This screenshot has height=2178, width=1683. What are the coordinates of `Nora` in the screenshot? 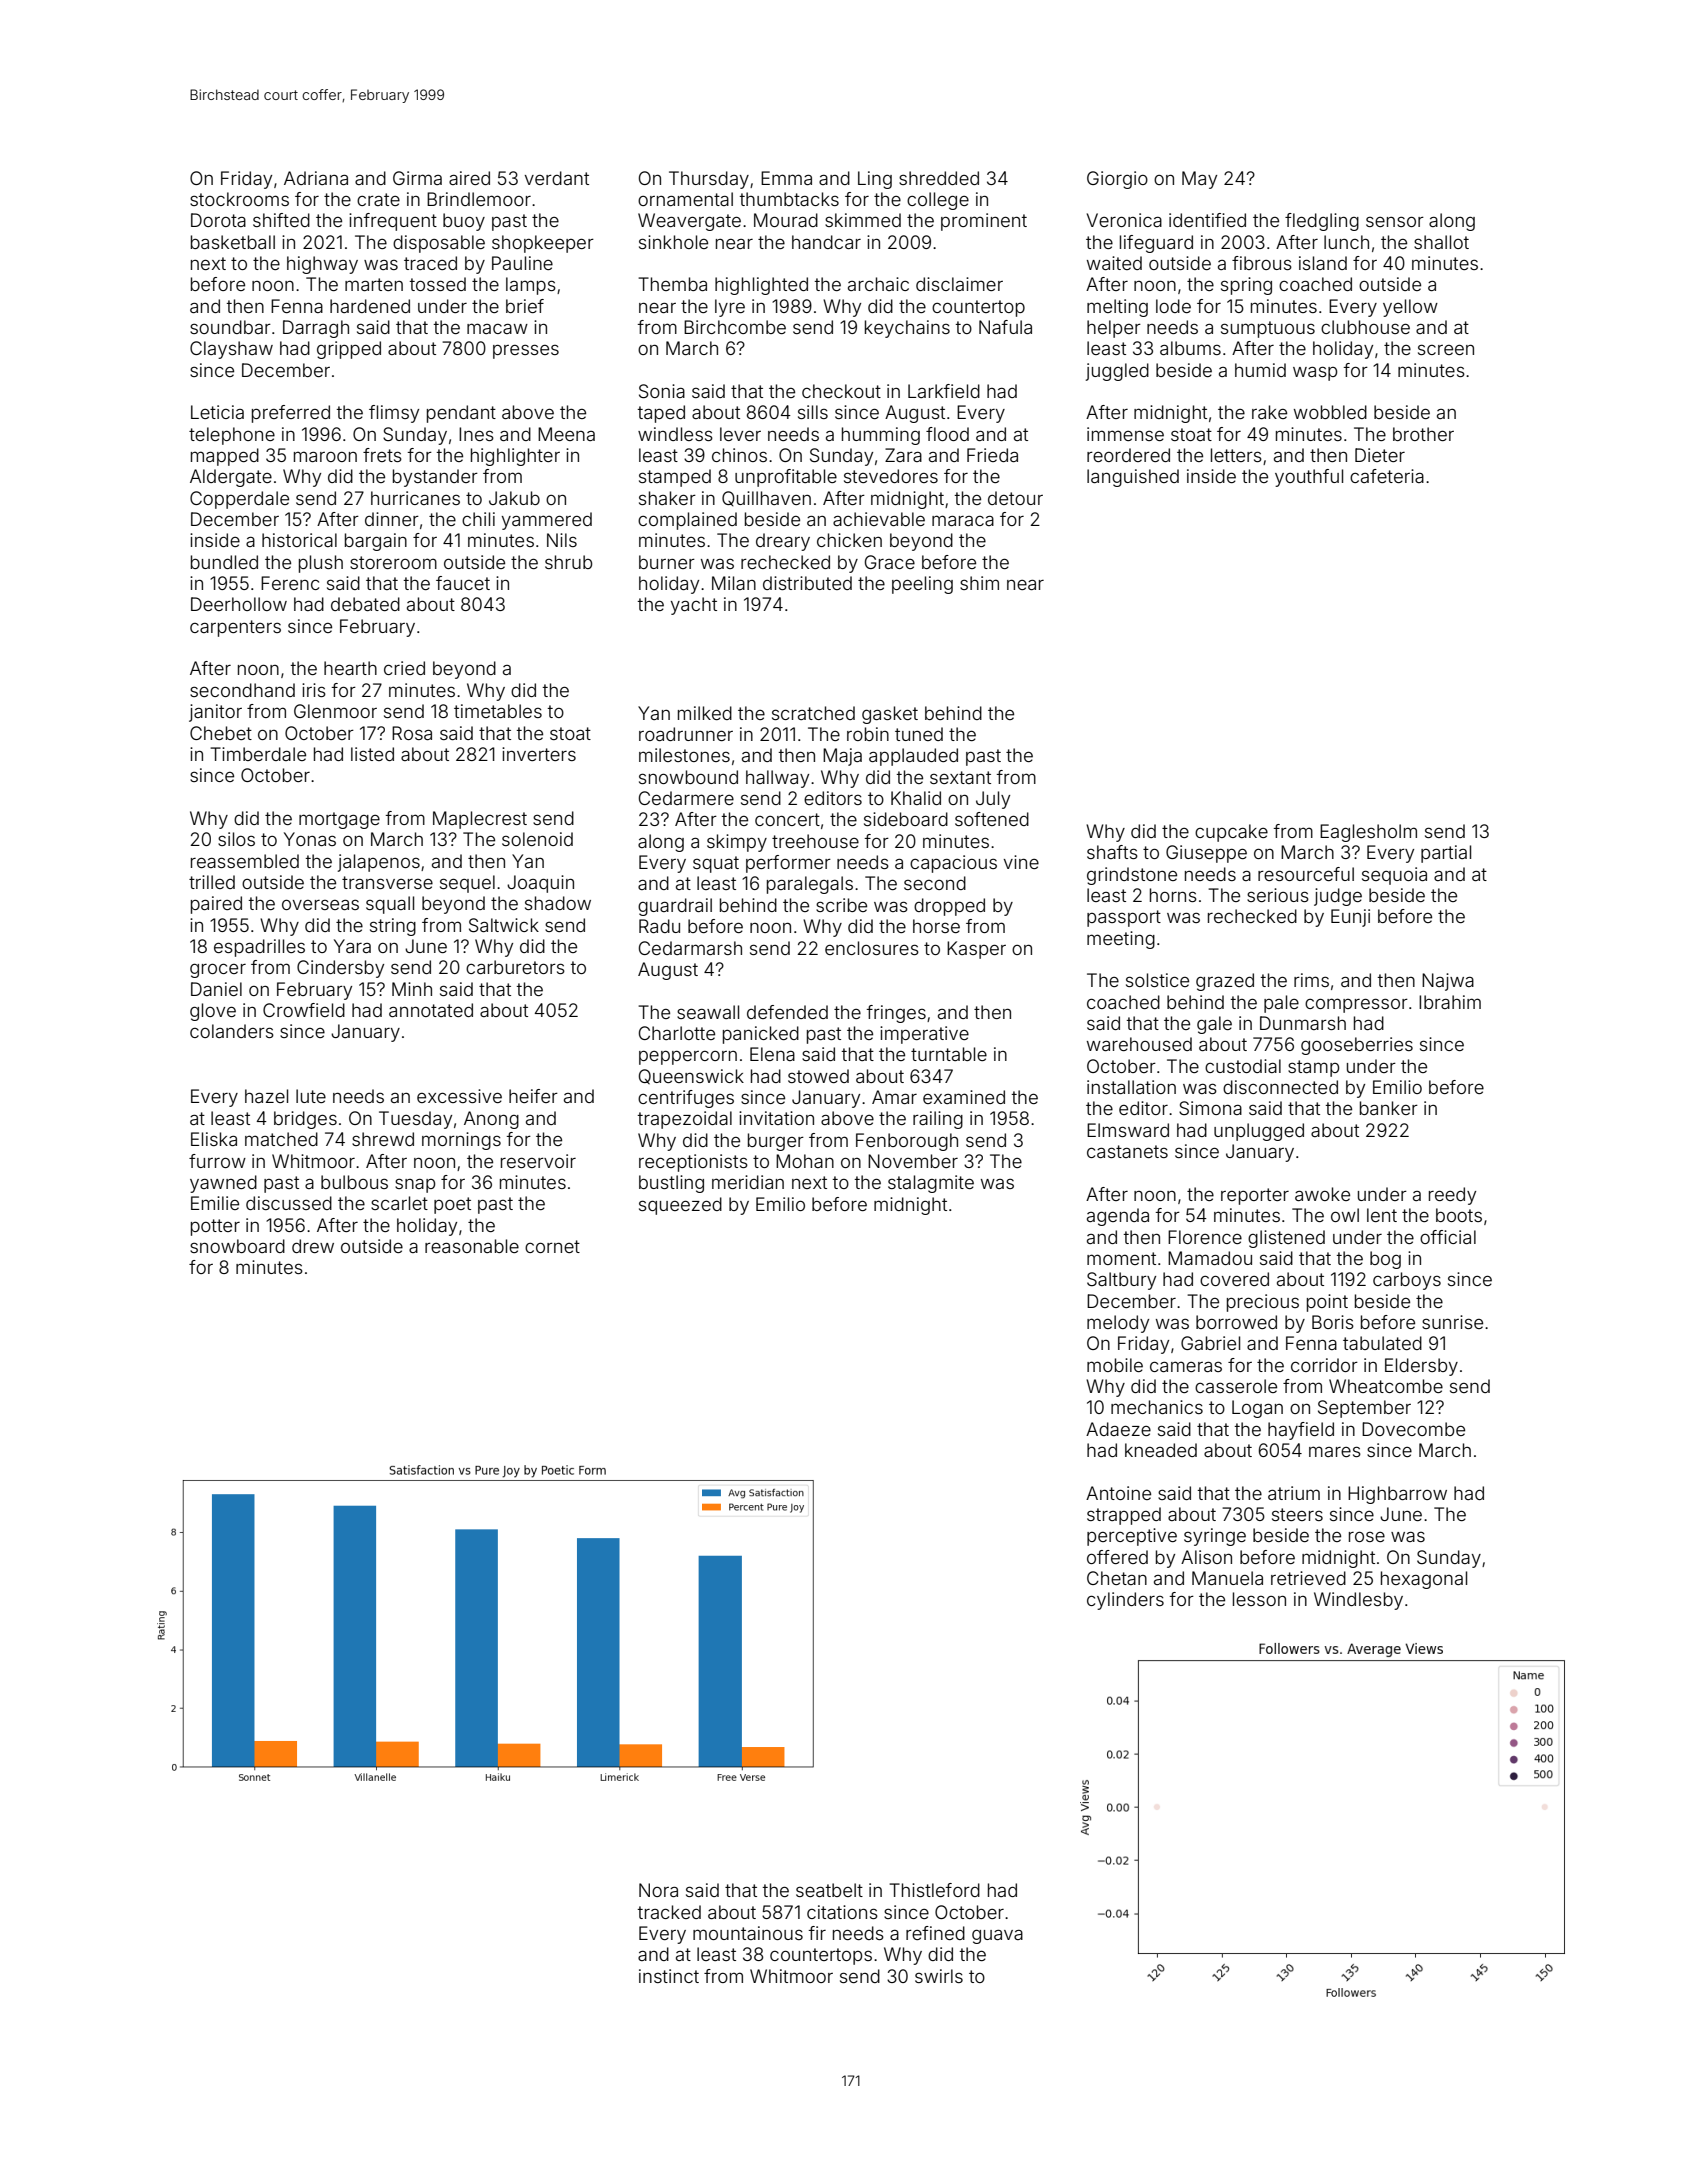 It's located at (658, 1890).
